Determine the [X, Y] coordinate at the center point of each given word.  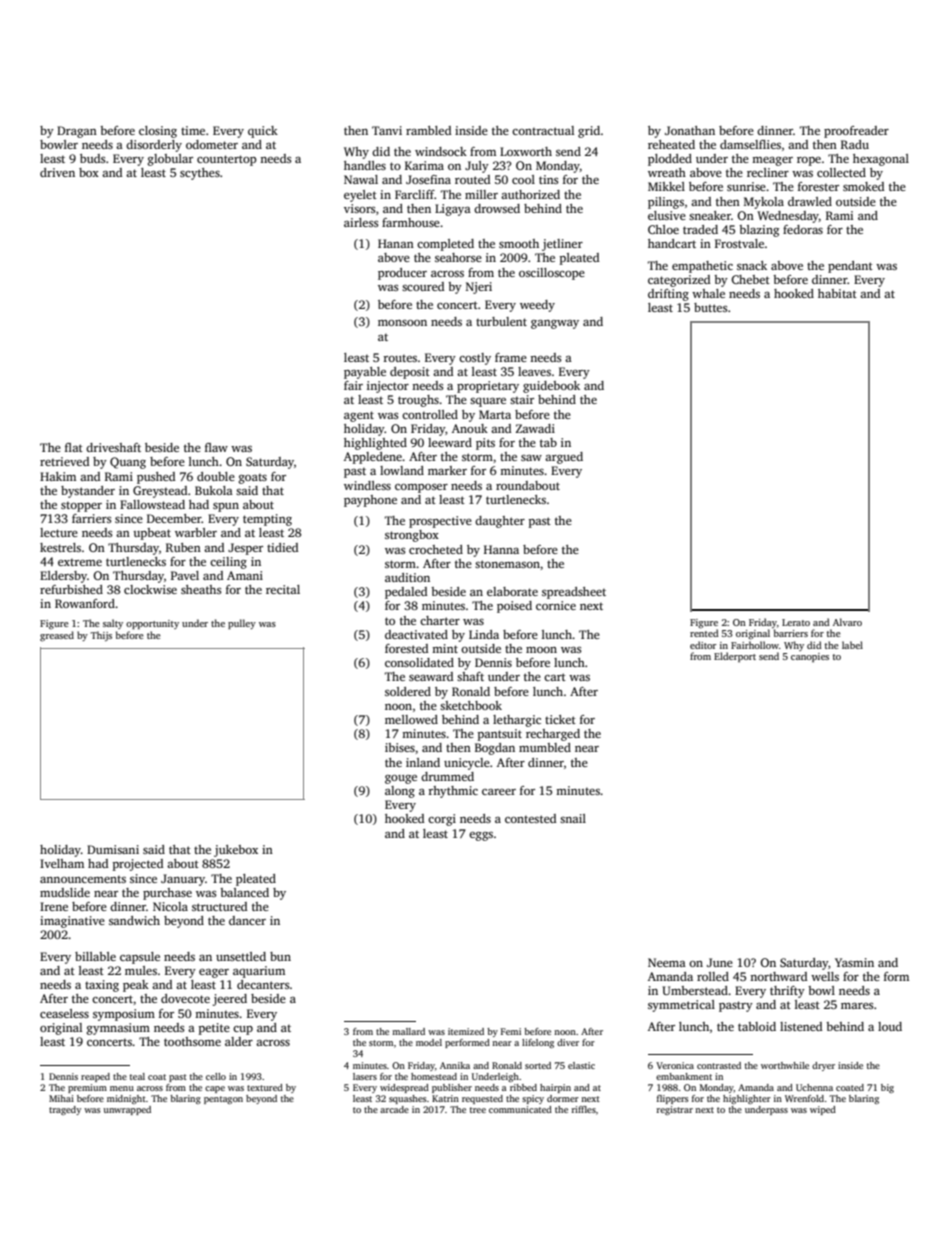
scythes [200, 174]
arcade [394, 1109]
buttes [711, 307]
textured [265, 1087]
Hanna [501, 549]
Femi [511, 1031]
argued [564, 458]
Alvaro [847, 622]
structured [219, 906]
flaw [216, 447]
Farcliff [415, 194]
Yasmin [854, 962]
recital [283, 589]
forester [818, 186]
